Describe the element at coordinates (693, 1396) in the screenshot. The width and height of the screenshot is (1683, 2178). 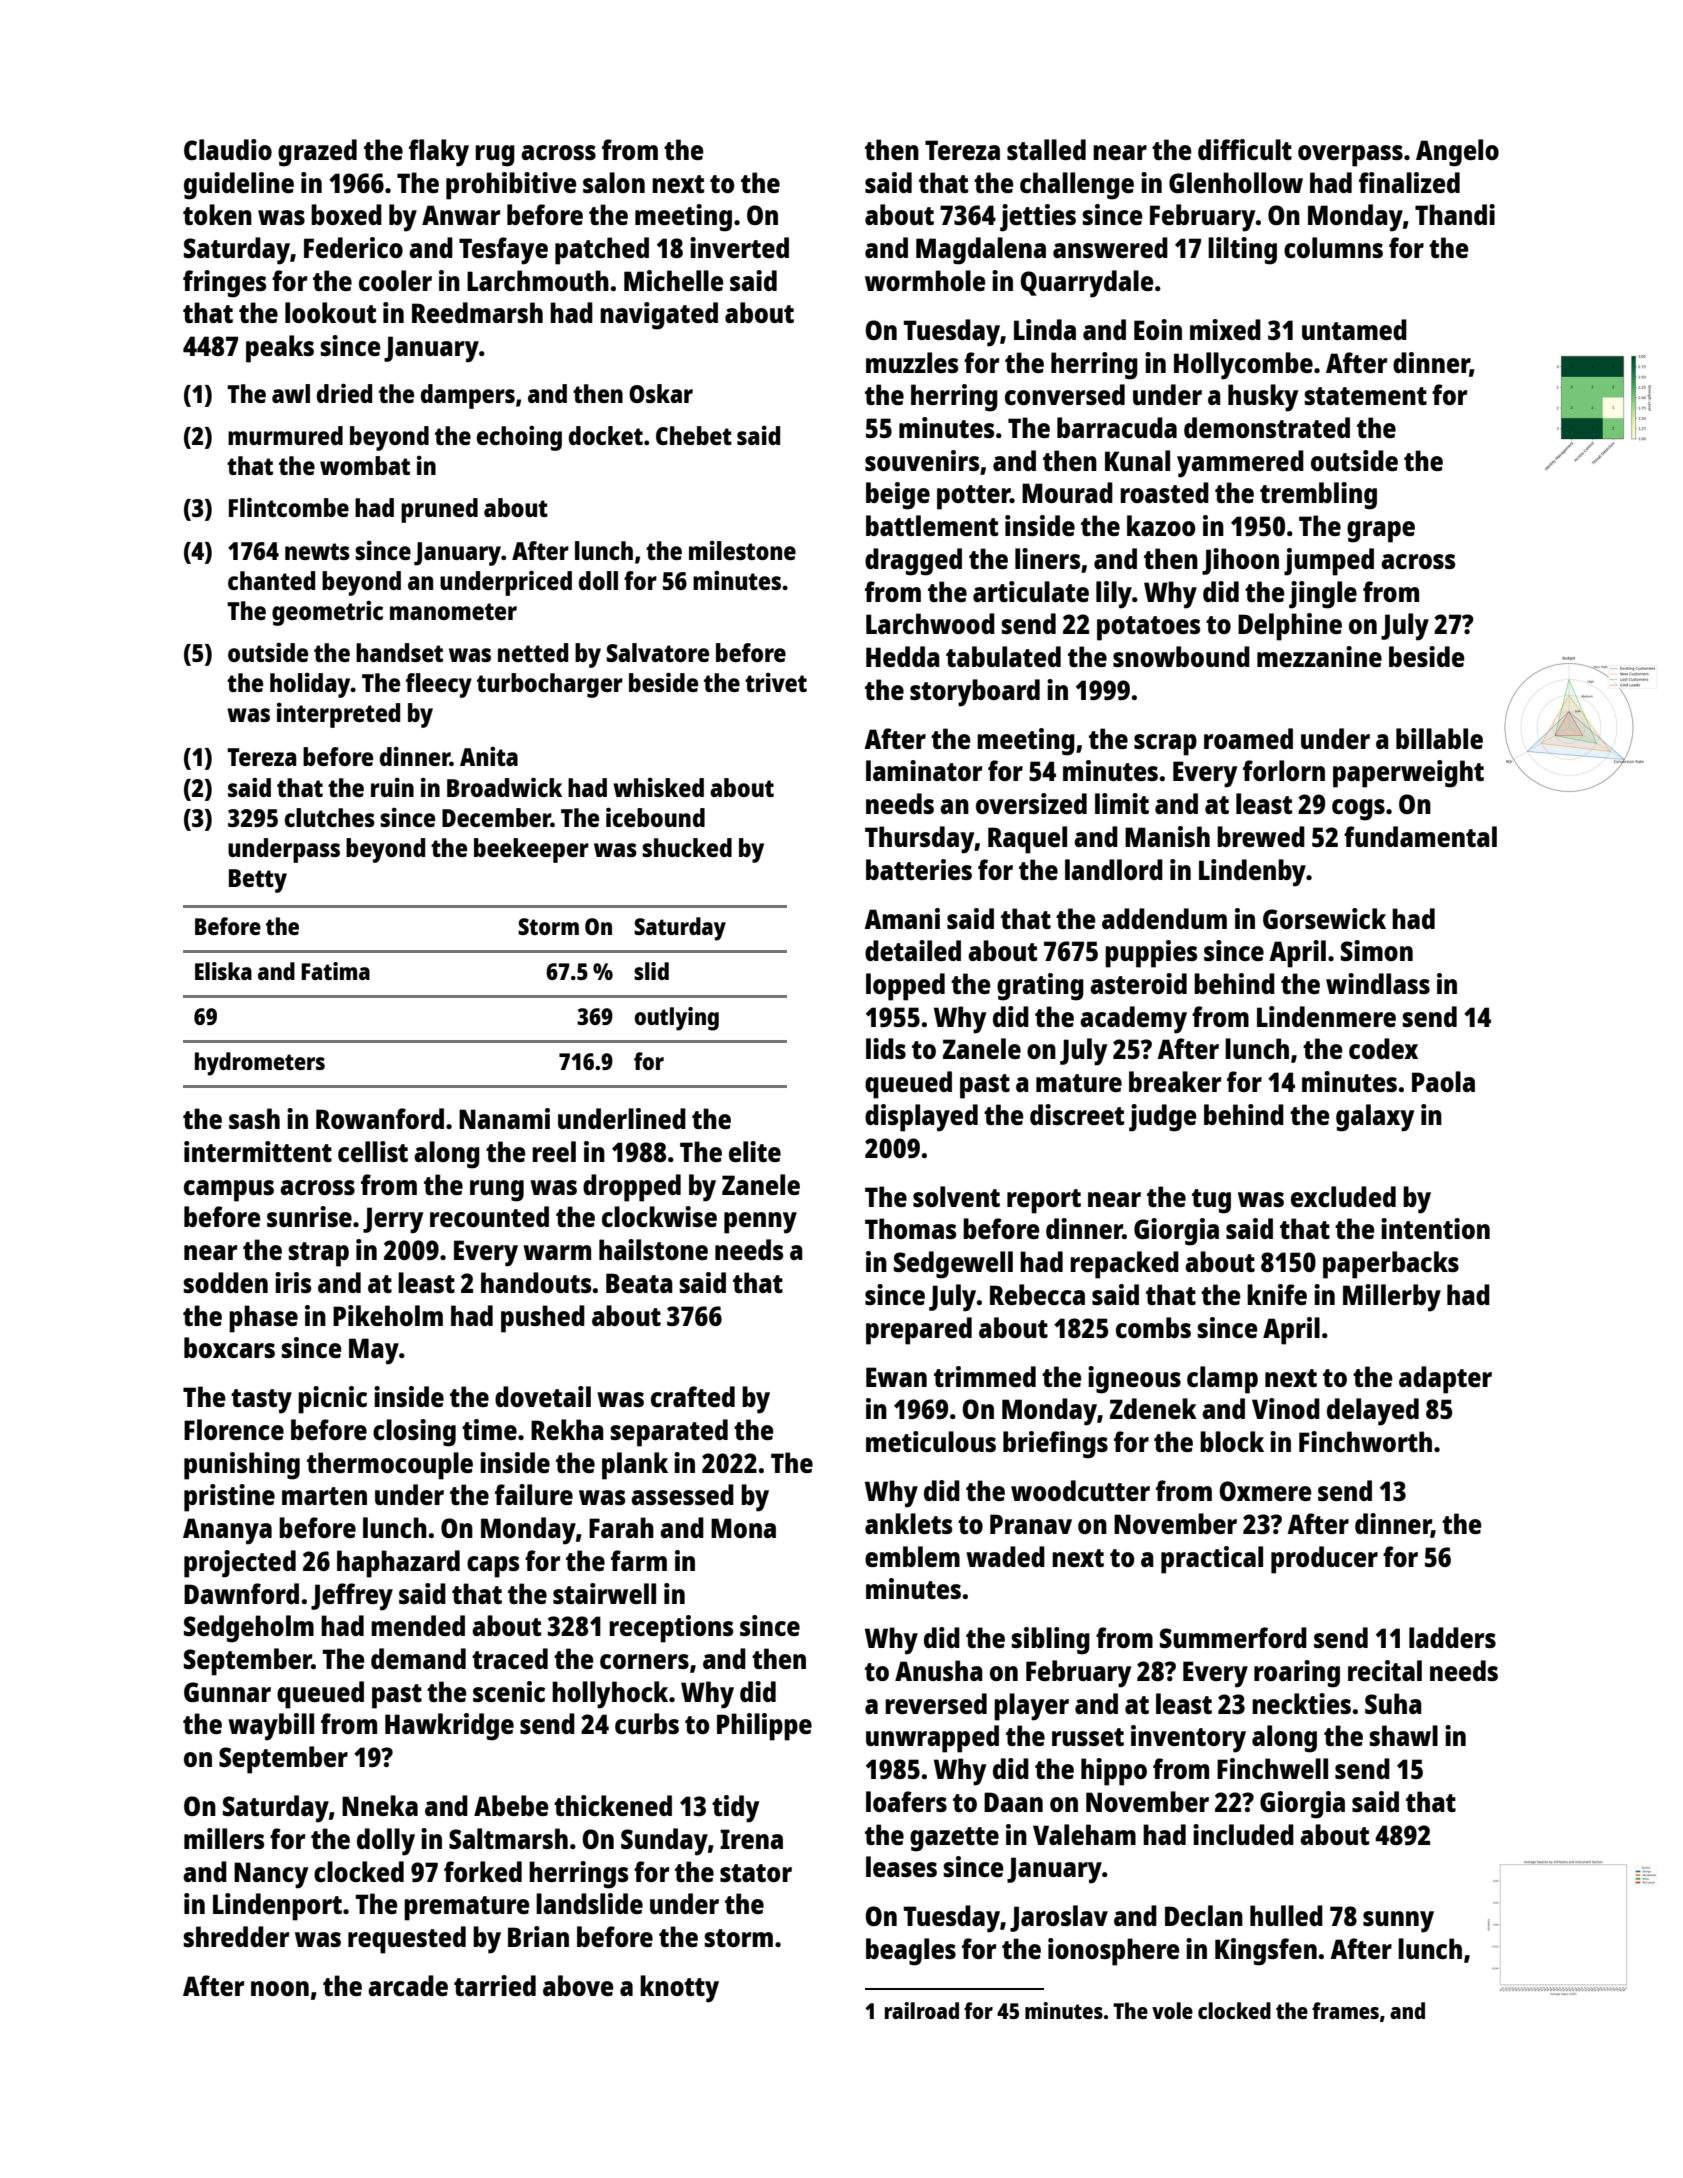
I see `crafted` at that location.
